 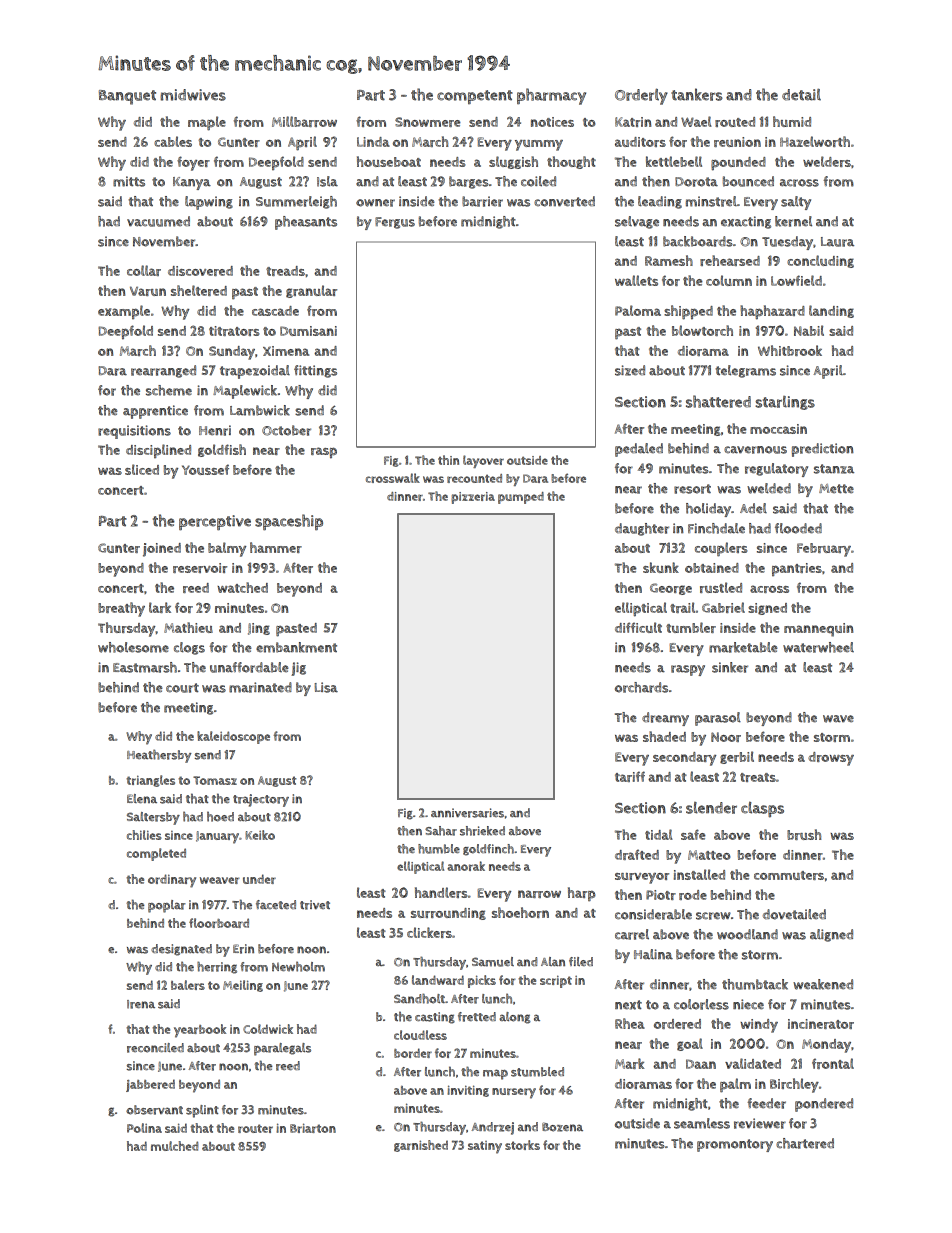 I want to click on recounted, so click(x=474, y=478).
